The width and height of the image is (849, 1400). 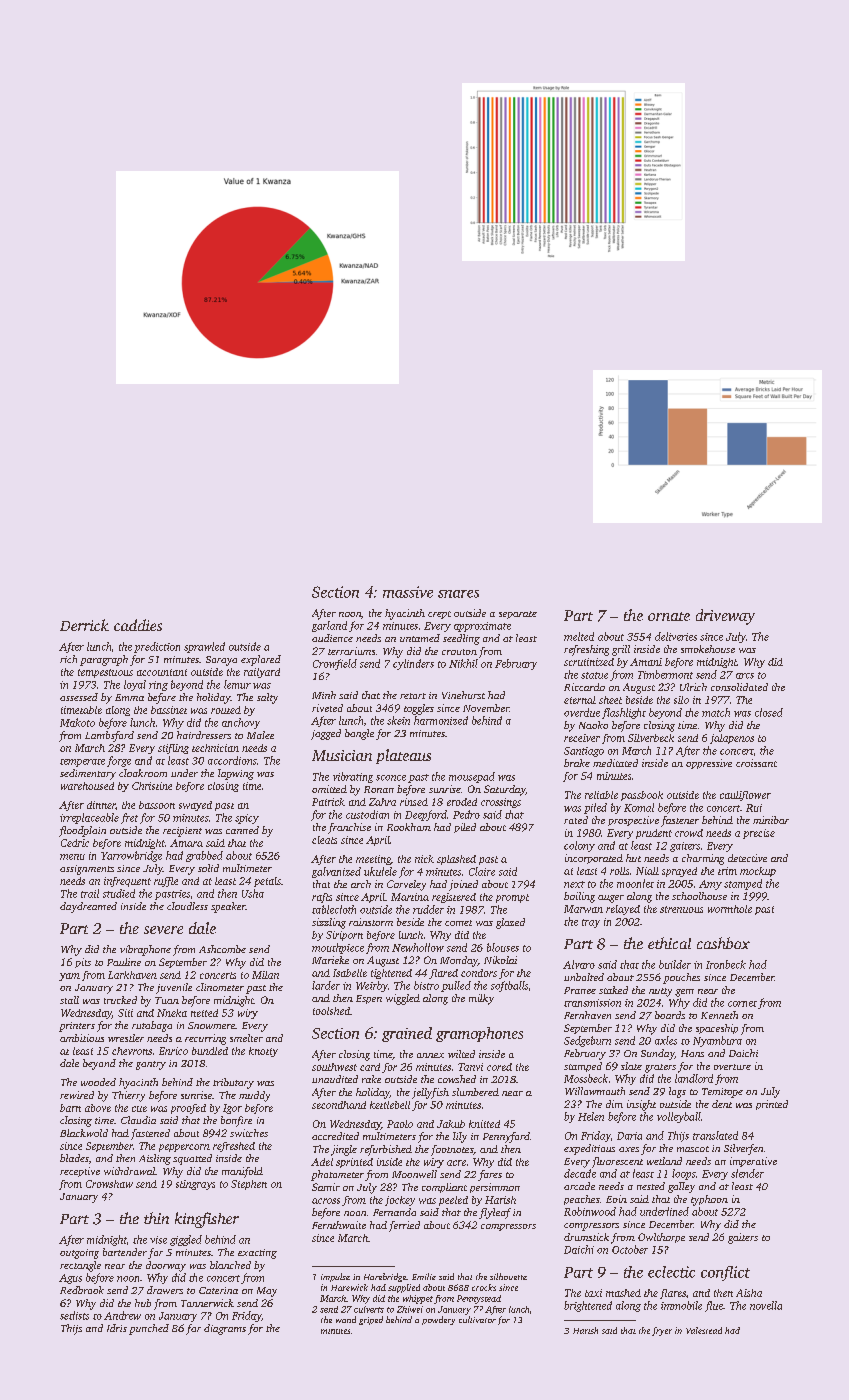 What do you see at coordinates (119, 893) in the image?
I see `studied` at bounding box center [119, 893].
